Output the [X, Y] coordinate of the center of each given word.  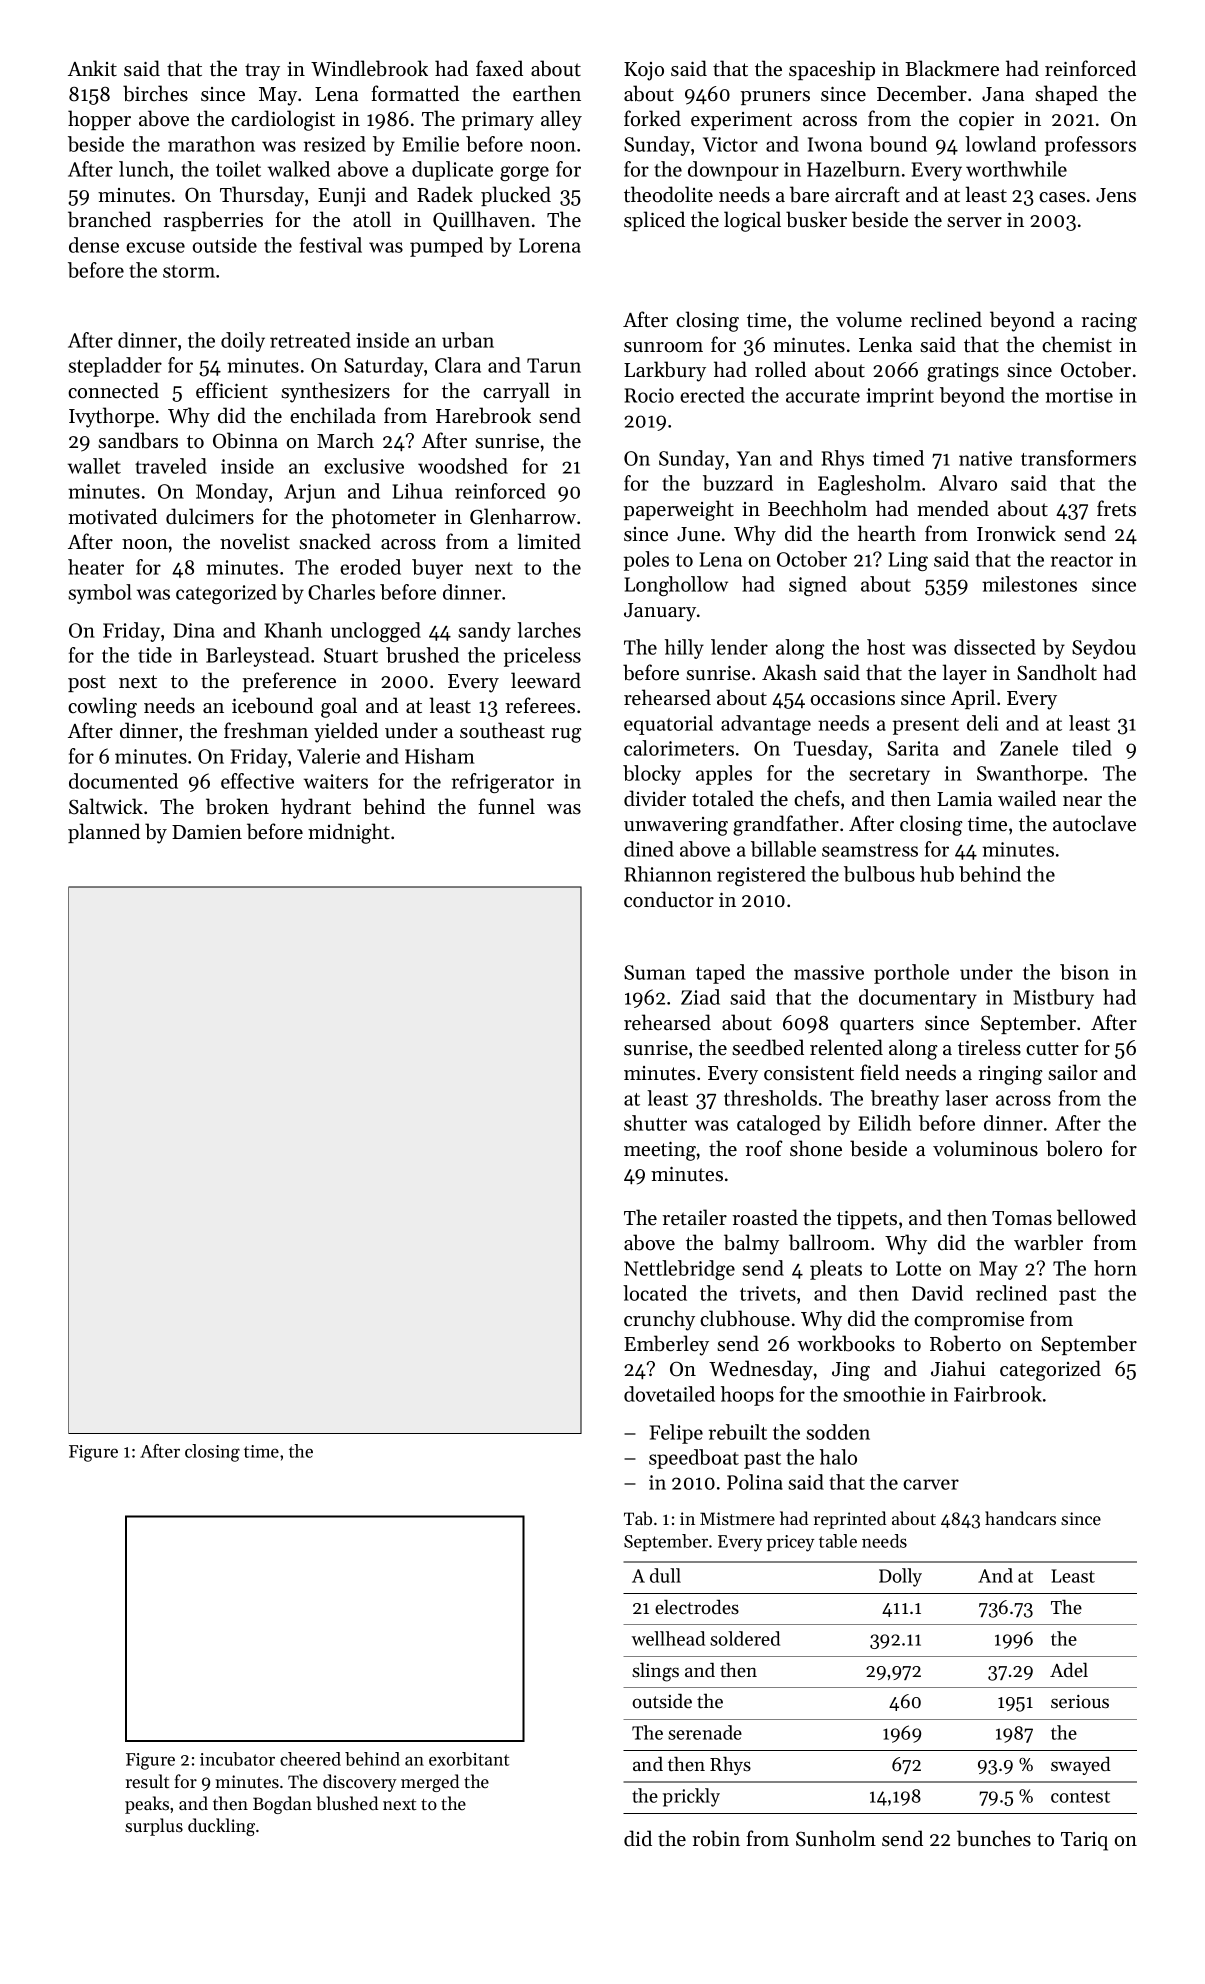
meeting [660, 1151]
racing [1109, 322]
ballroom [829, 1242]
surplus [154, 1827]
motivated [112, 516]
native [985, 458]
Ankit [92, 68]
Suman [655, 972]
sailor [1073, 1072]
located [655, 1293]
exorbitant [469, 1759]
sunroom [663, 347]
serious [1080, 1701]
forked [652, 118]
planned [104, 833]
